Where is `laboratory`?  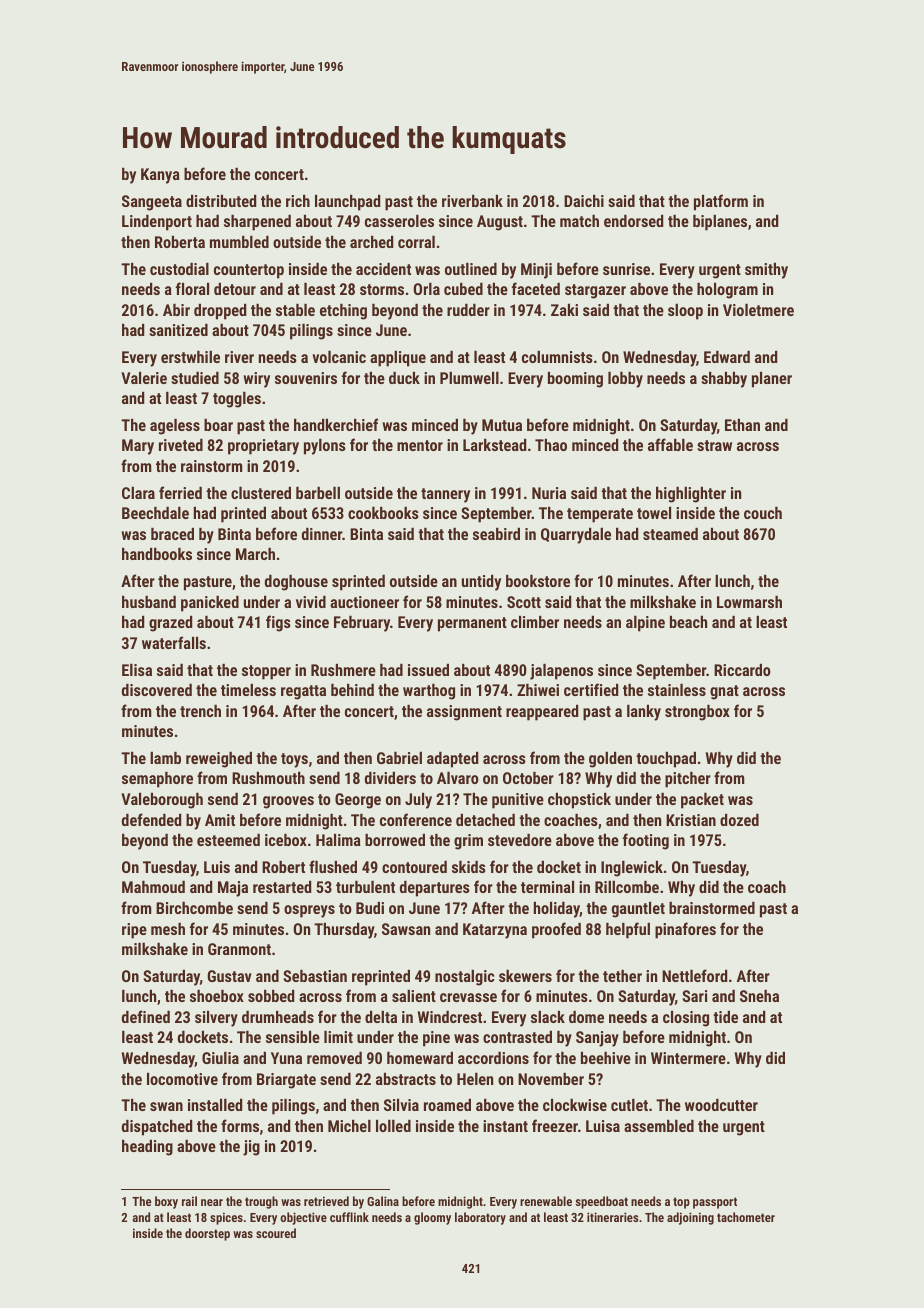 laboratory is located at coordinates (480, 1218).
